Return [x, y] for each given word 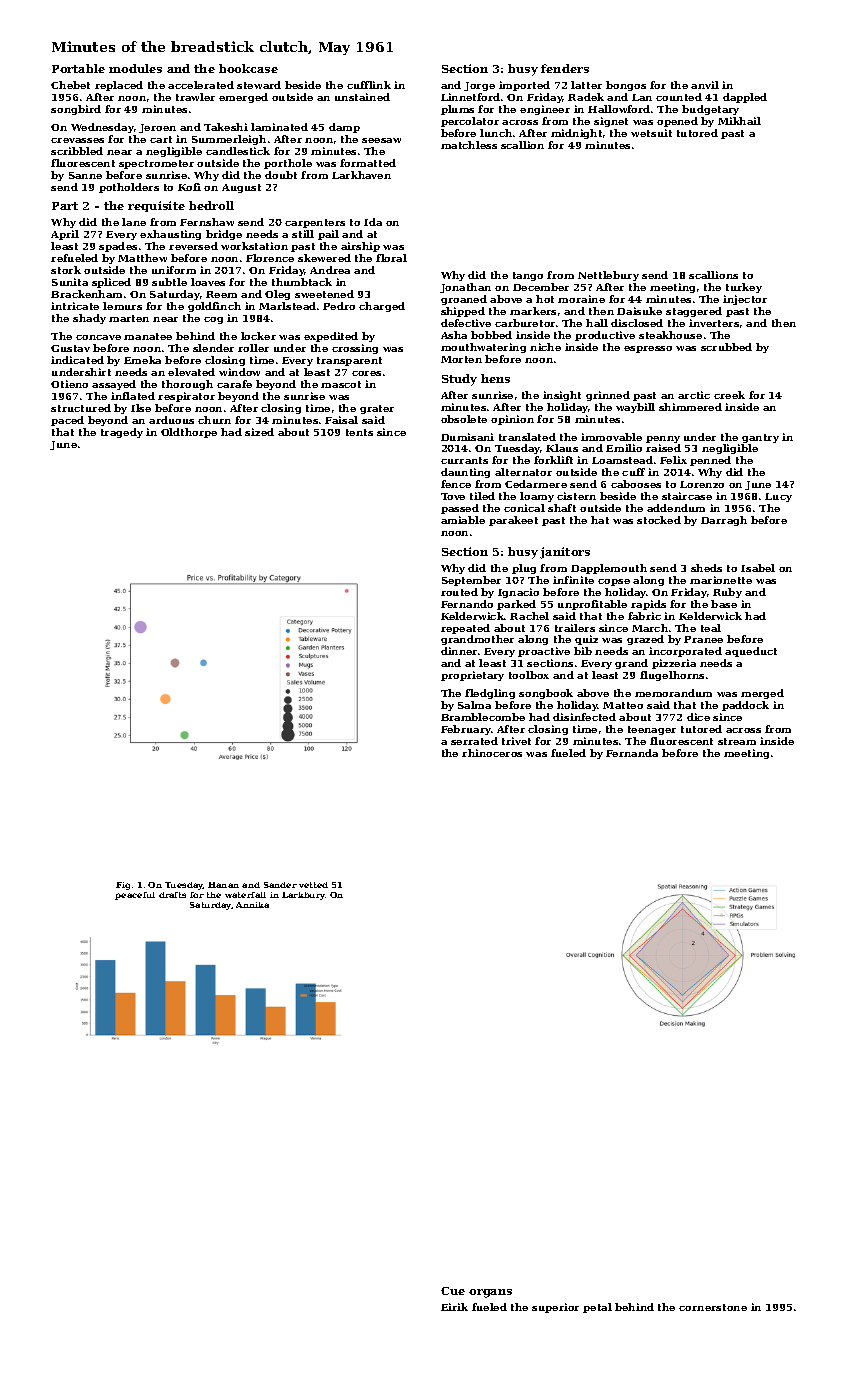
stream [737, 741]
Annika [252, 905]
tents [359, 432]
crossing [355, 349]
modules [135, 68]
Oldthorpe [189, 433]
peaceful [135, 896]
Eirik [454, 1307]
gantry [760, 438]
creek [729, 395]
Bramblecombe [483, 717]
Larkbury [303, 896]
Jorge [479, 86]
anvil [705, 85]
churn [214, 420]
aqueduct [751, 652]
